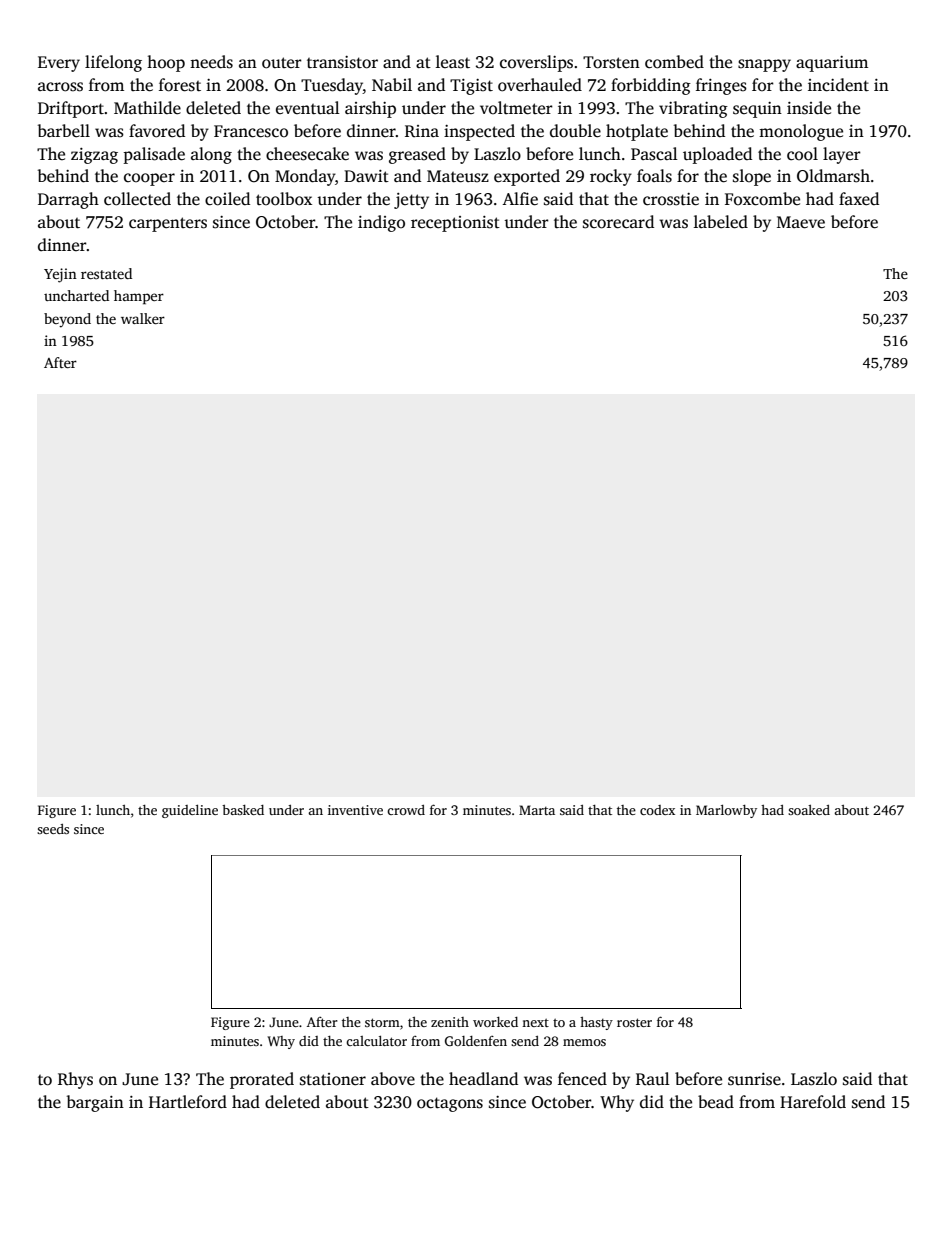  I want to click on Maeve, so click(801, 222).
